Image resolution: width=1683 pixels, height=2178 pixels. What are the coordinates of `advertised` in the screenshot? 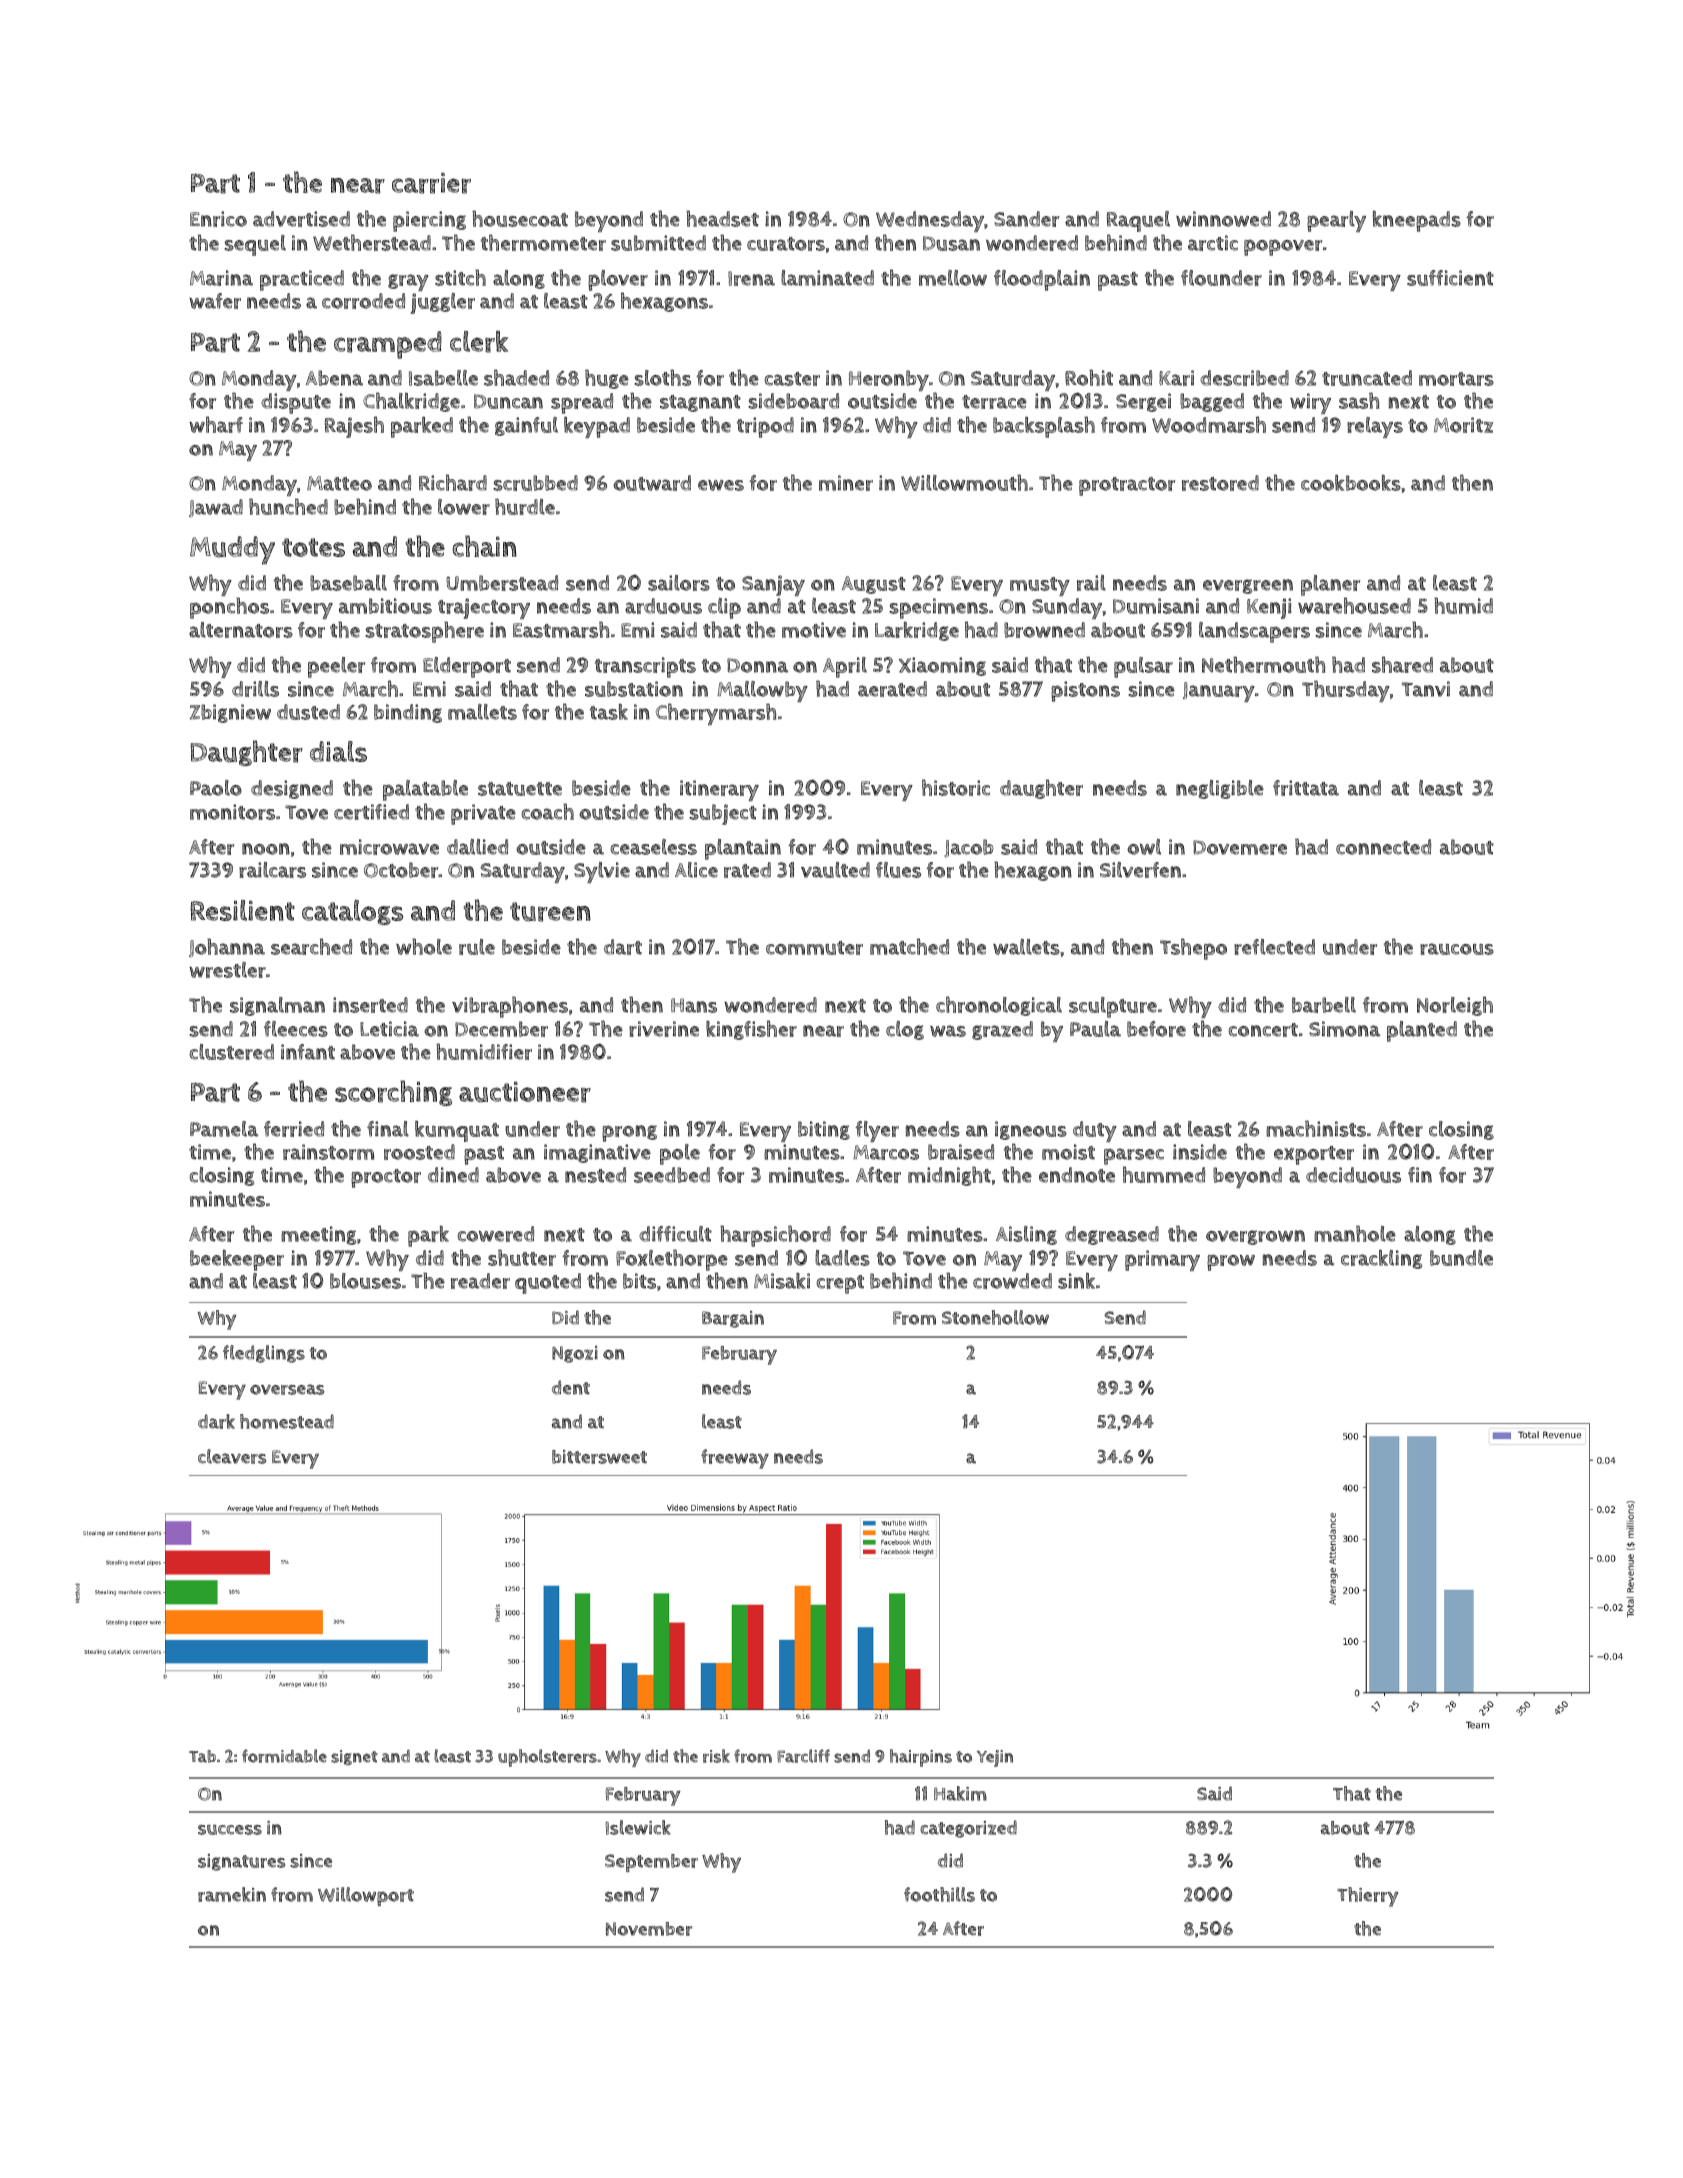 It's located at (301, 219).
